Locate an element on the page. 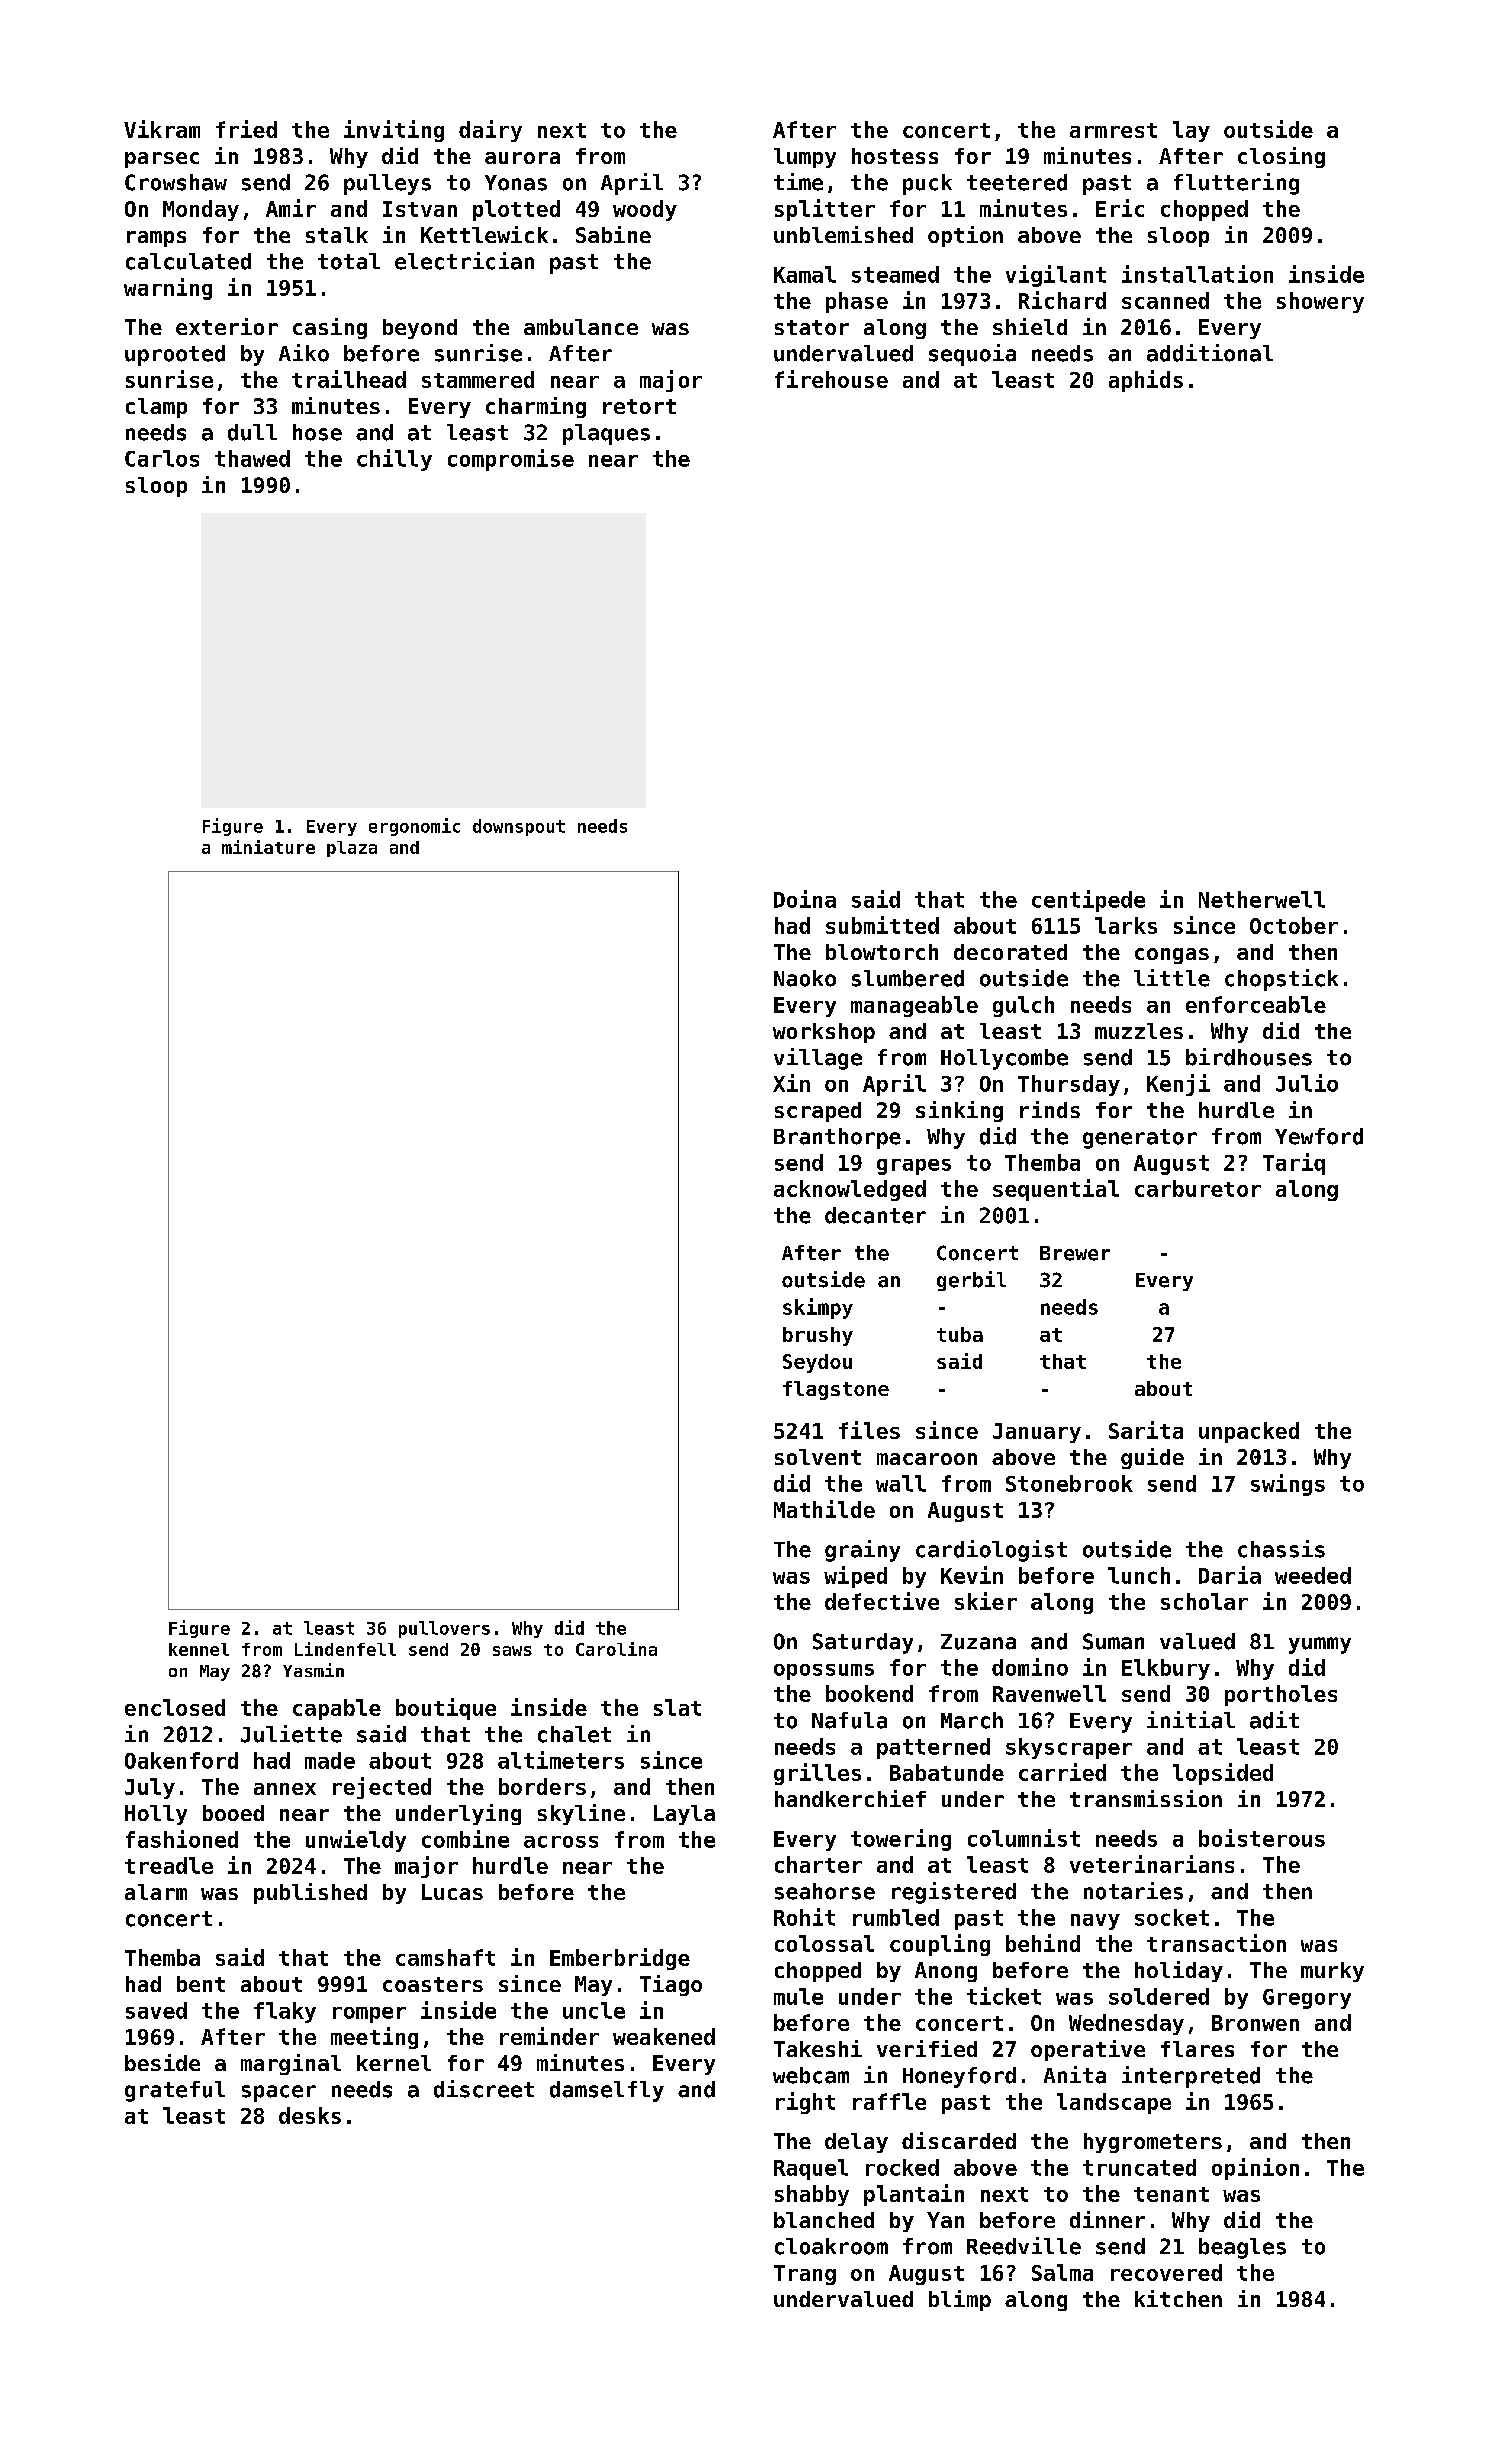 The height and width of the image is (2464, 1496). miniature is located at coordinates (268, 847).
